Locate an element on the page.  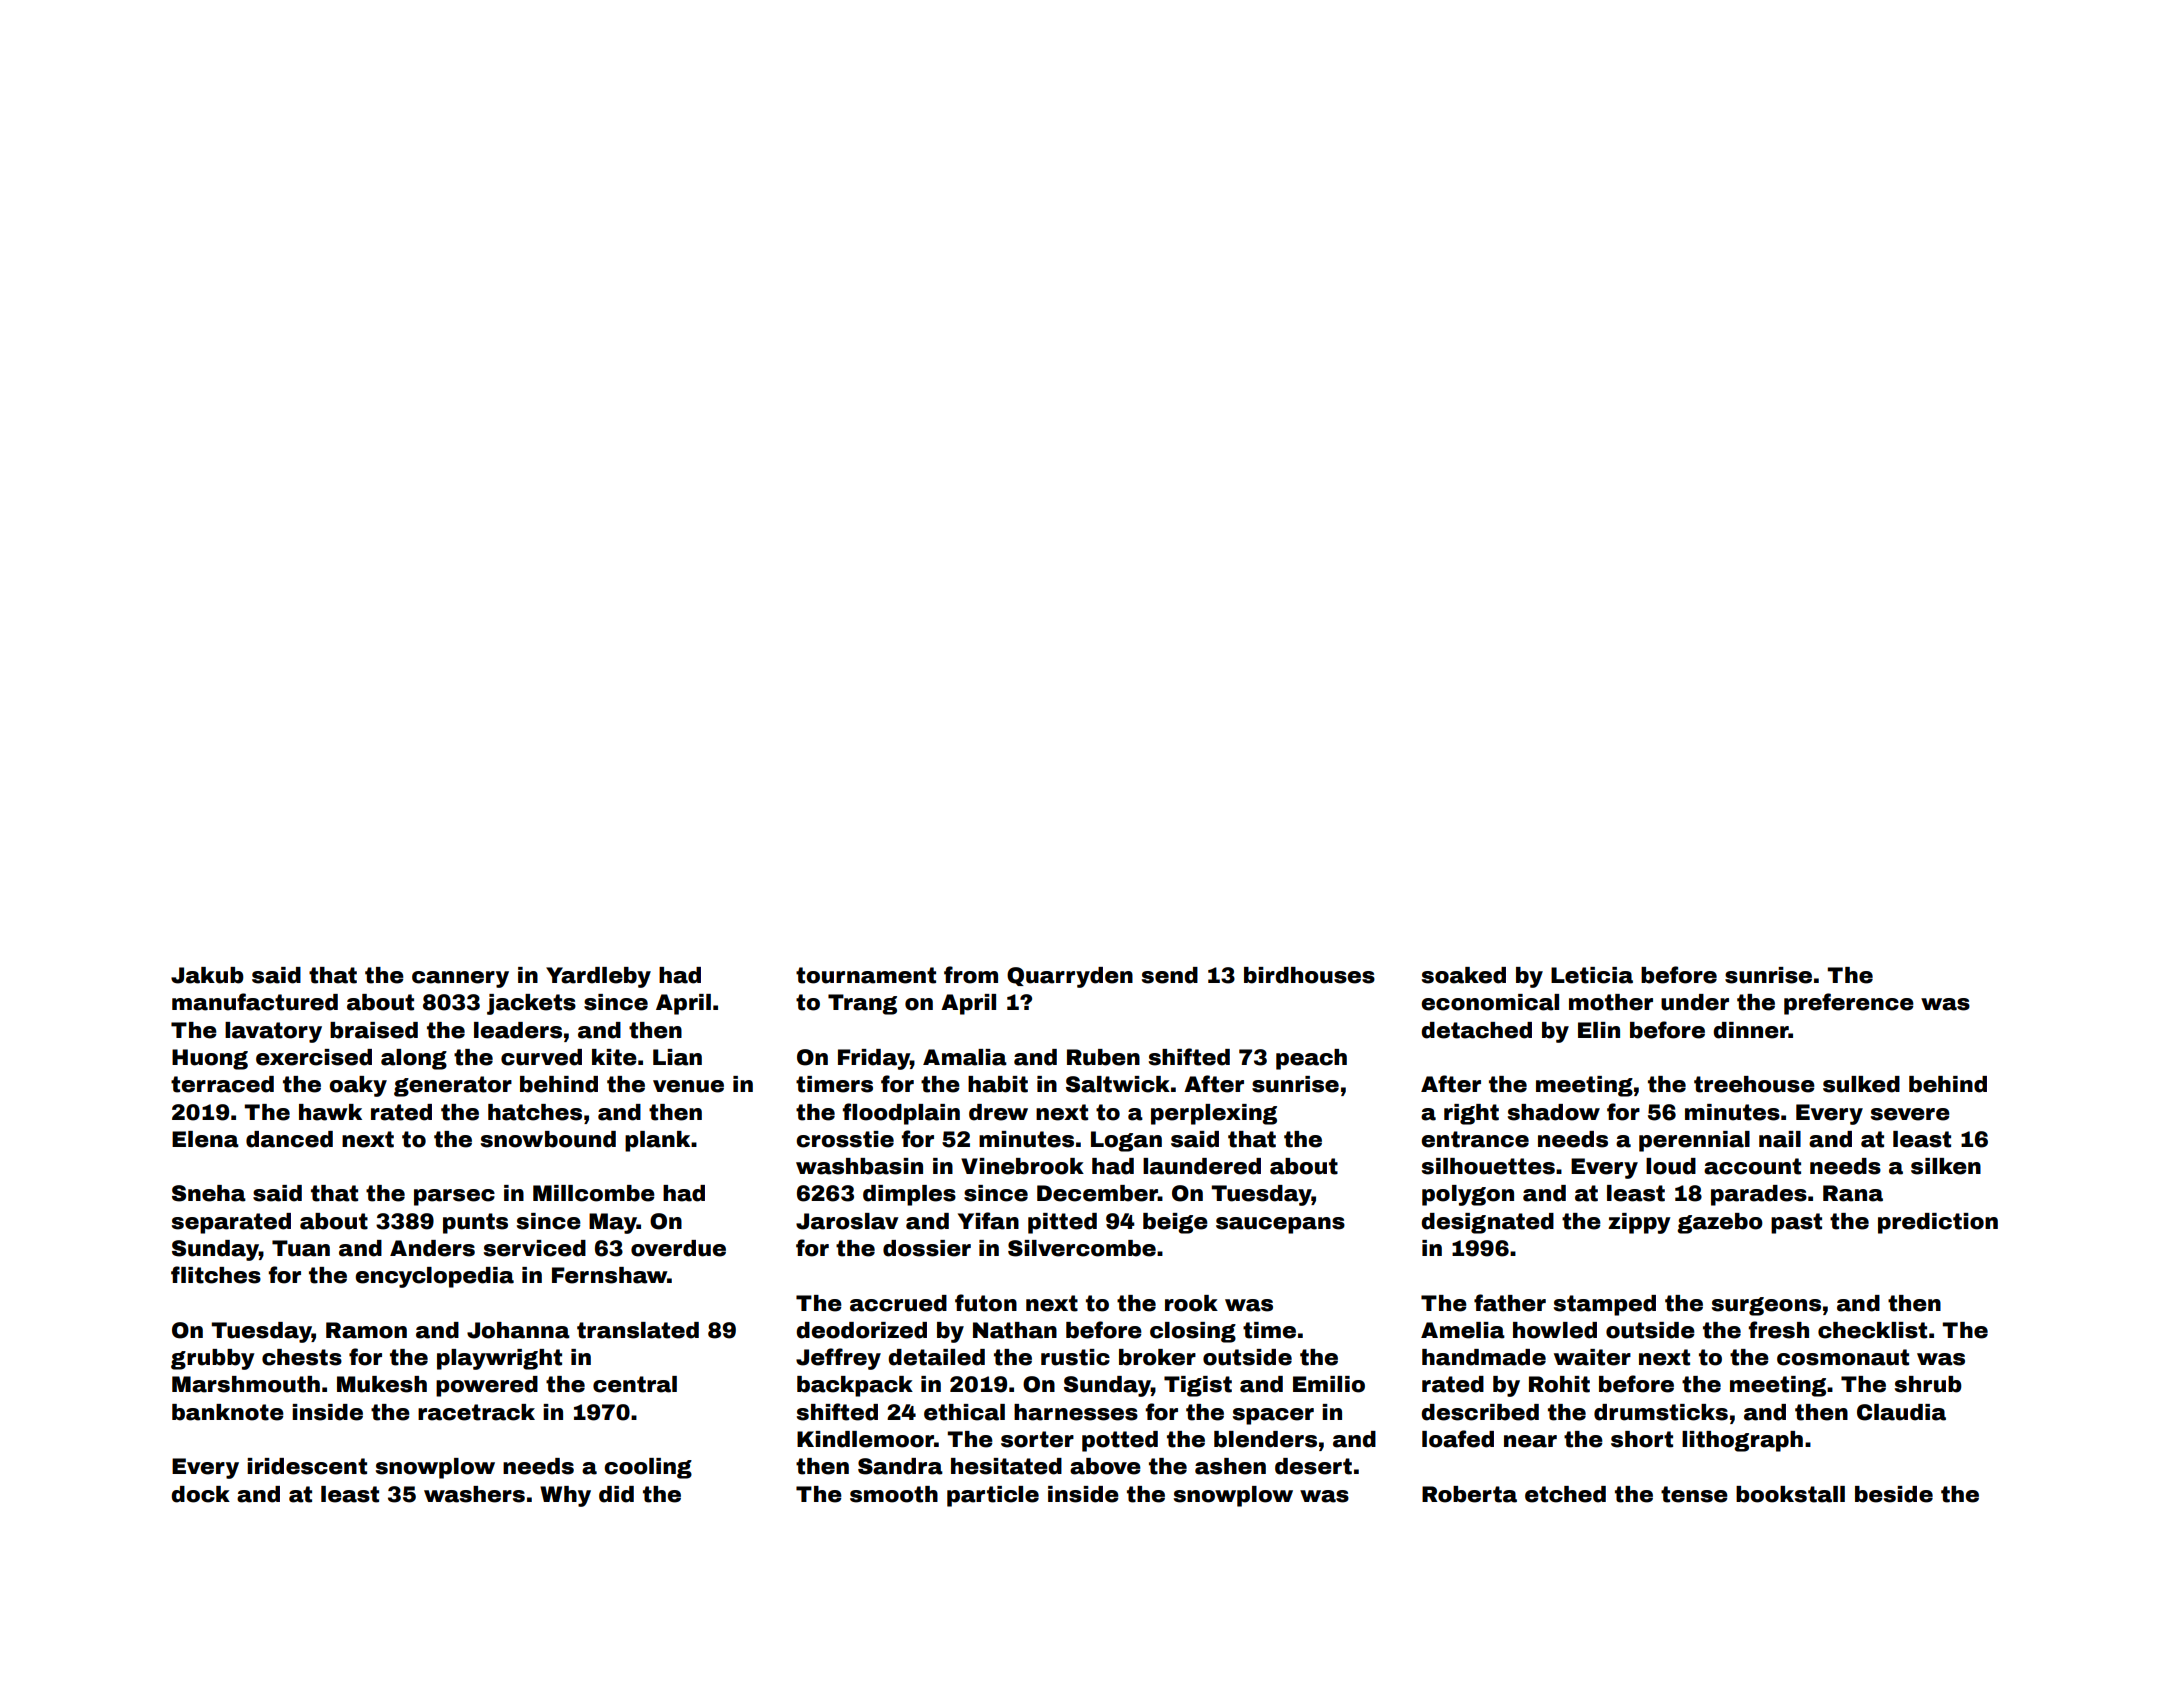
Trang is located at coordinates (862, 1004).
